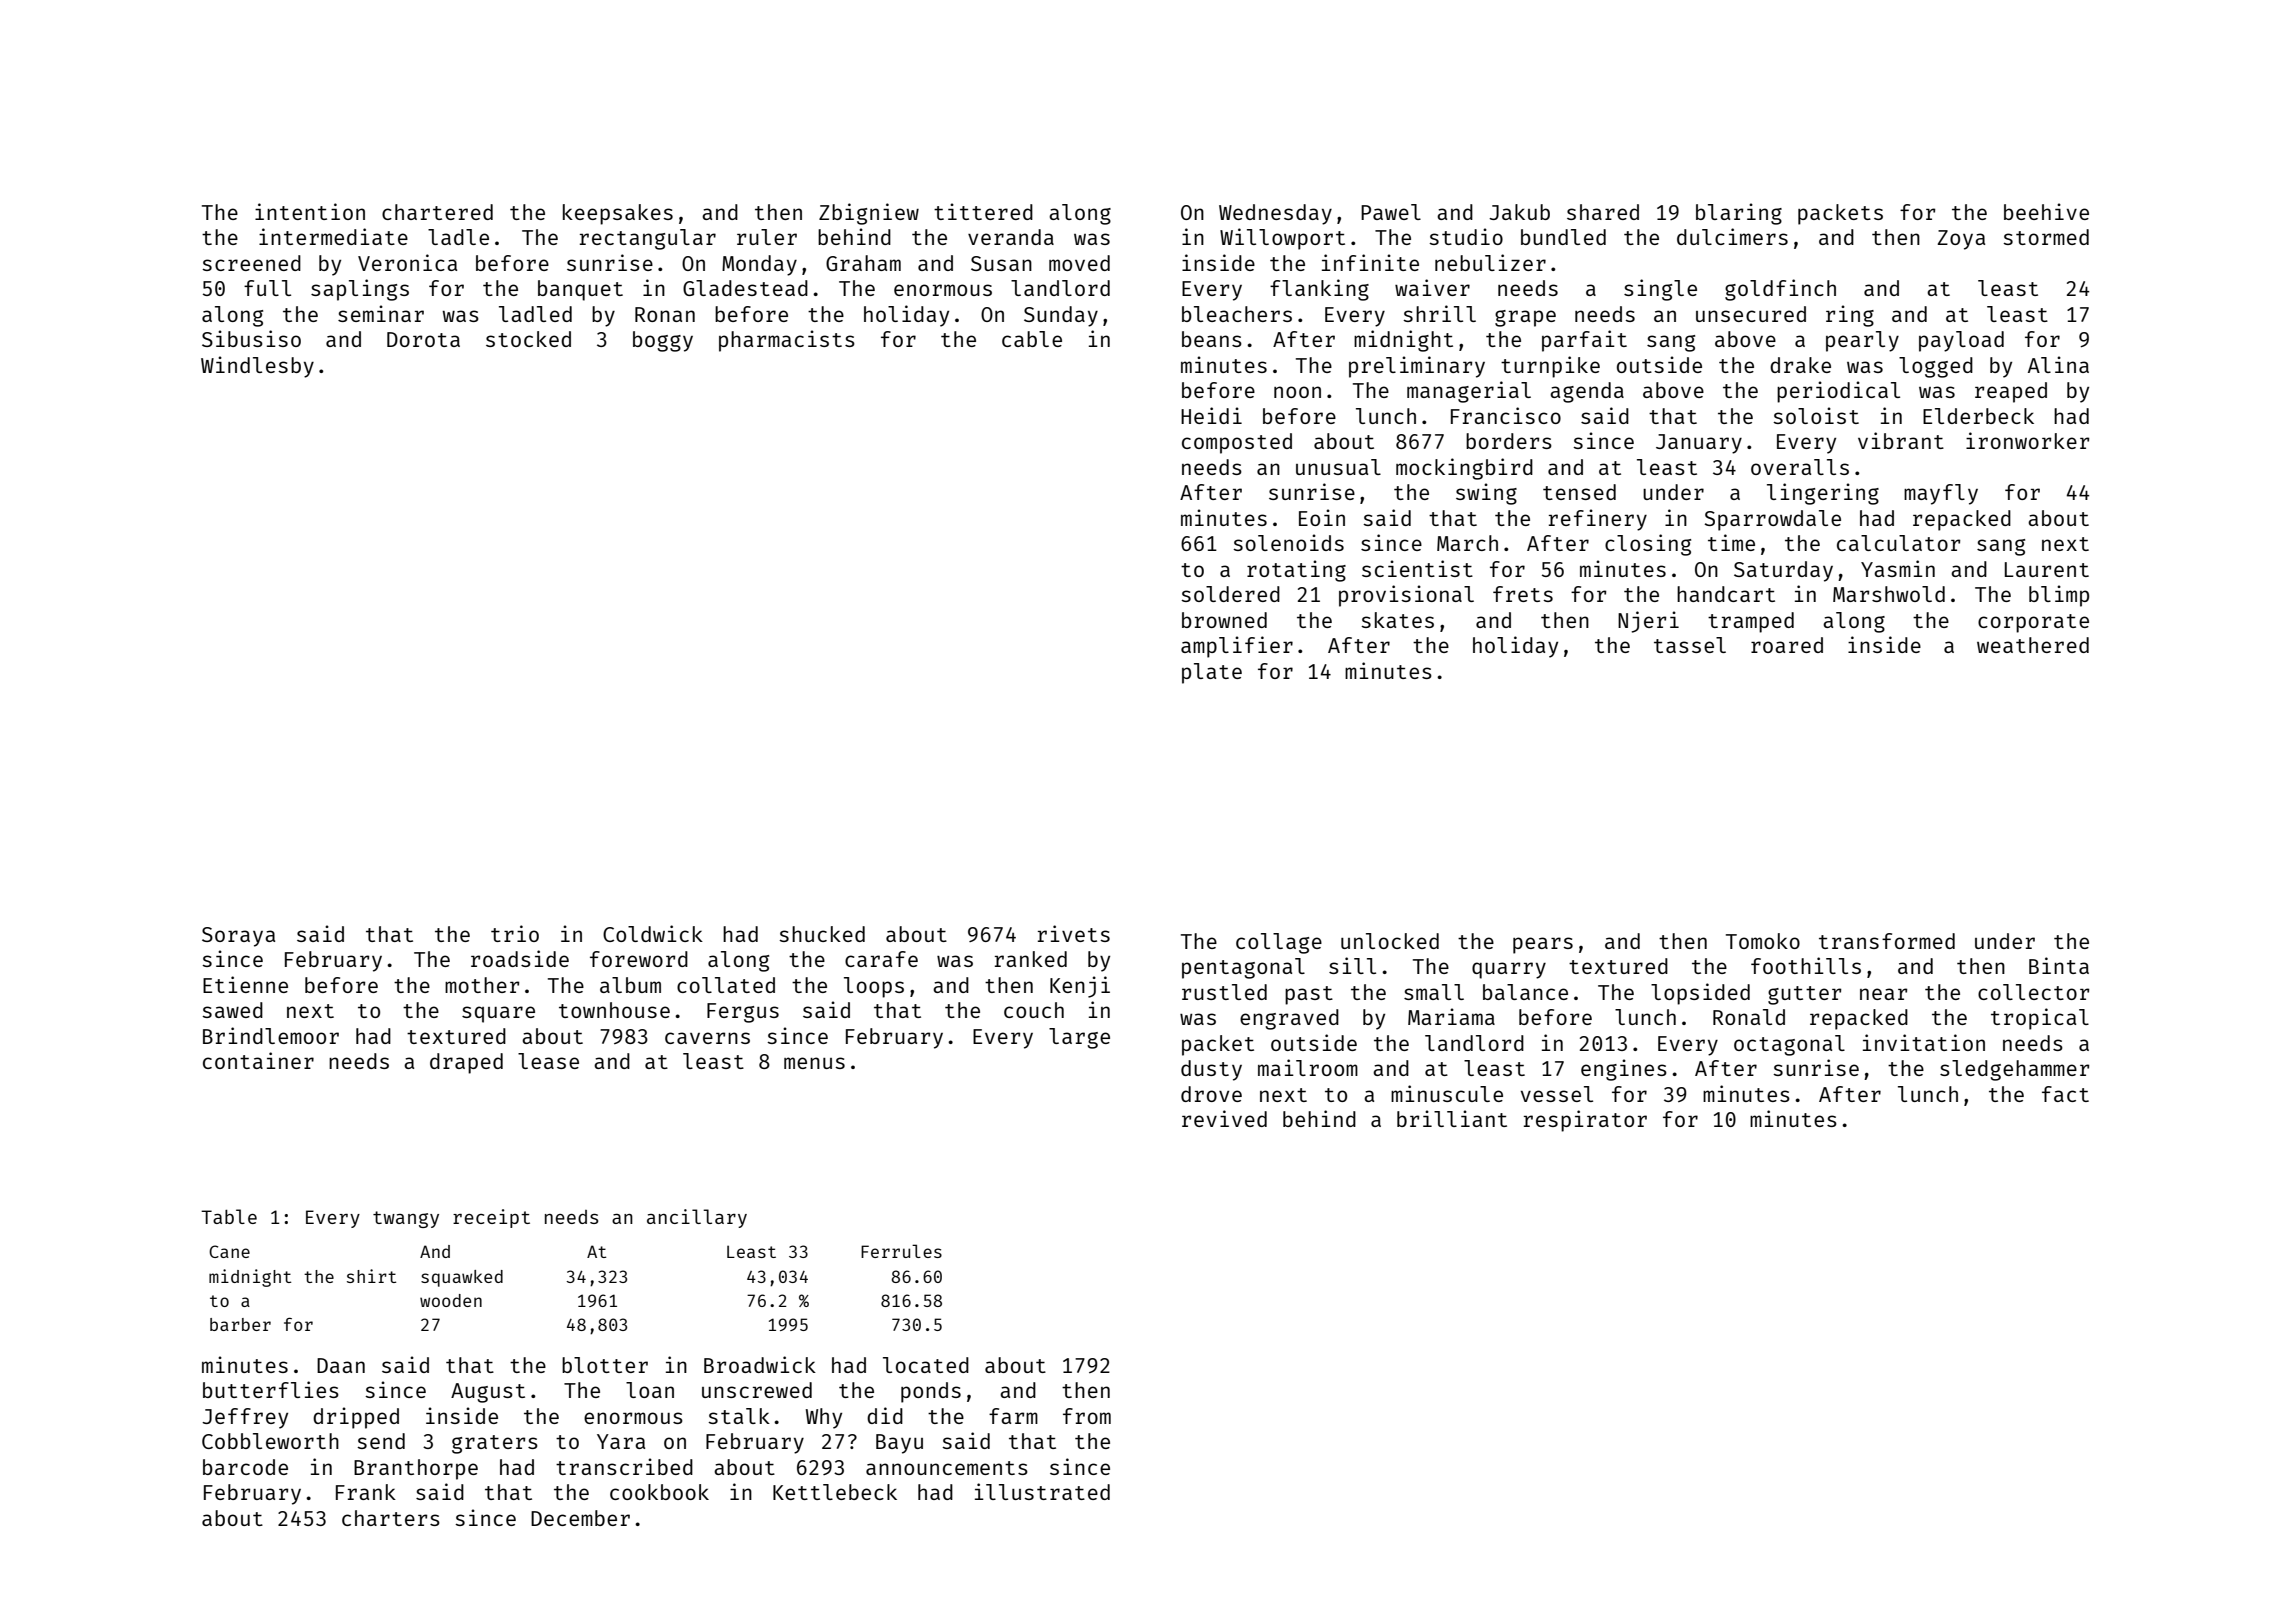  Describe the element at coordinates (1212, 673) in the document. I see `plate` at that location.
